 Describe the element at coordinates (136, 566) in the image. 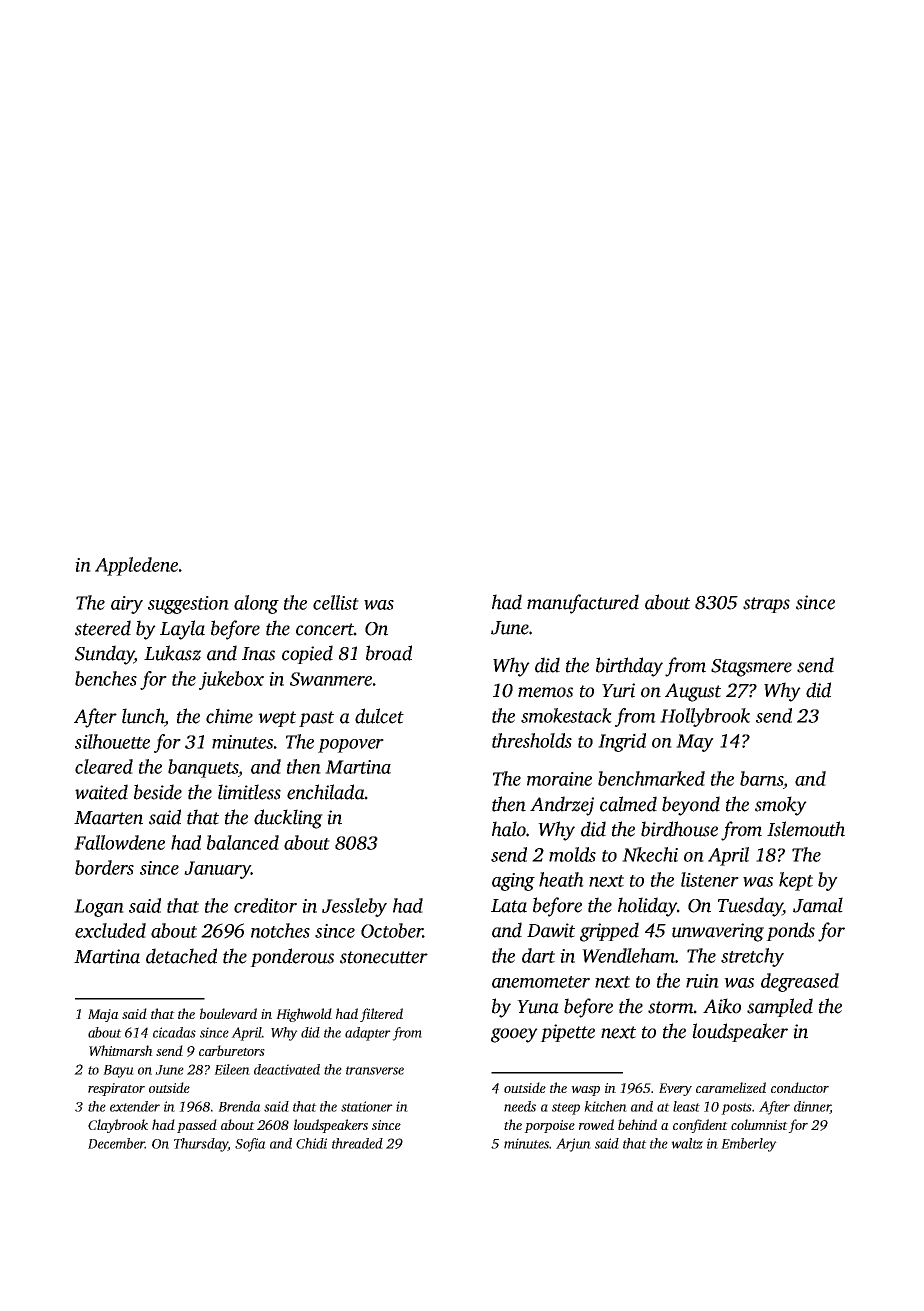

I see `Appledene` at that location.
